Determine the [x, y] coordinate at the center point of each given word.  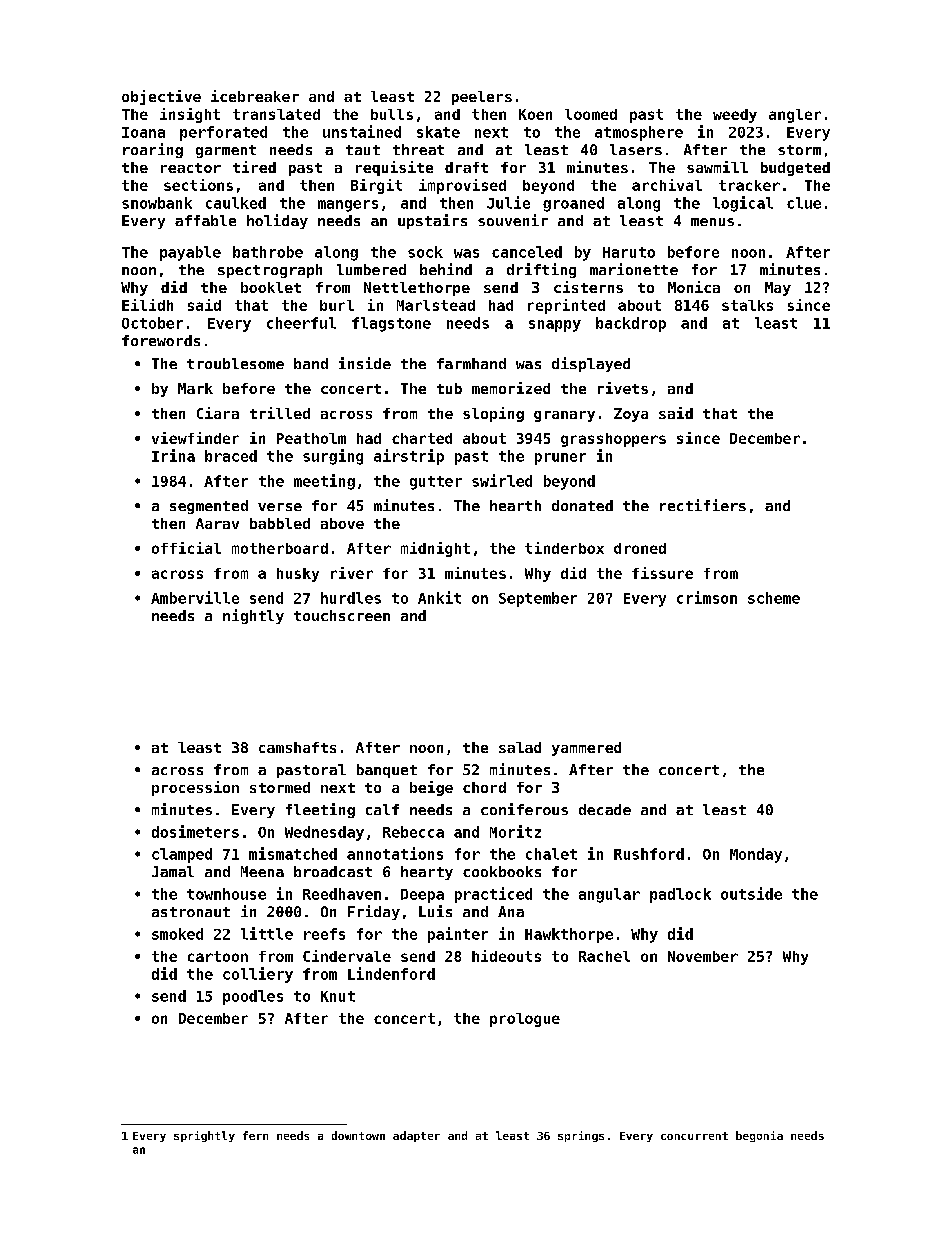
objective [161, 97]
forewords [161, 340]
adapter [416, 1136]
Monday [756, 855]
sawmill [717, 167]
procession [195, 788]
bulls [392, 114]
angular [609, 895]
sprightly [204, 1136]
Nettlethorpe [417, 289]
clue [804, 203]
